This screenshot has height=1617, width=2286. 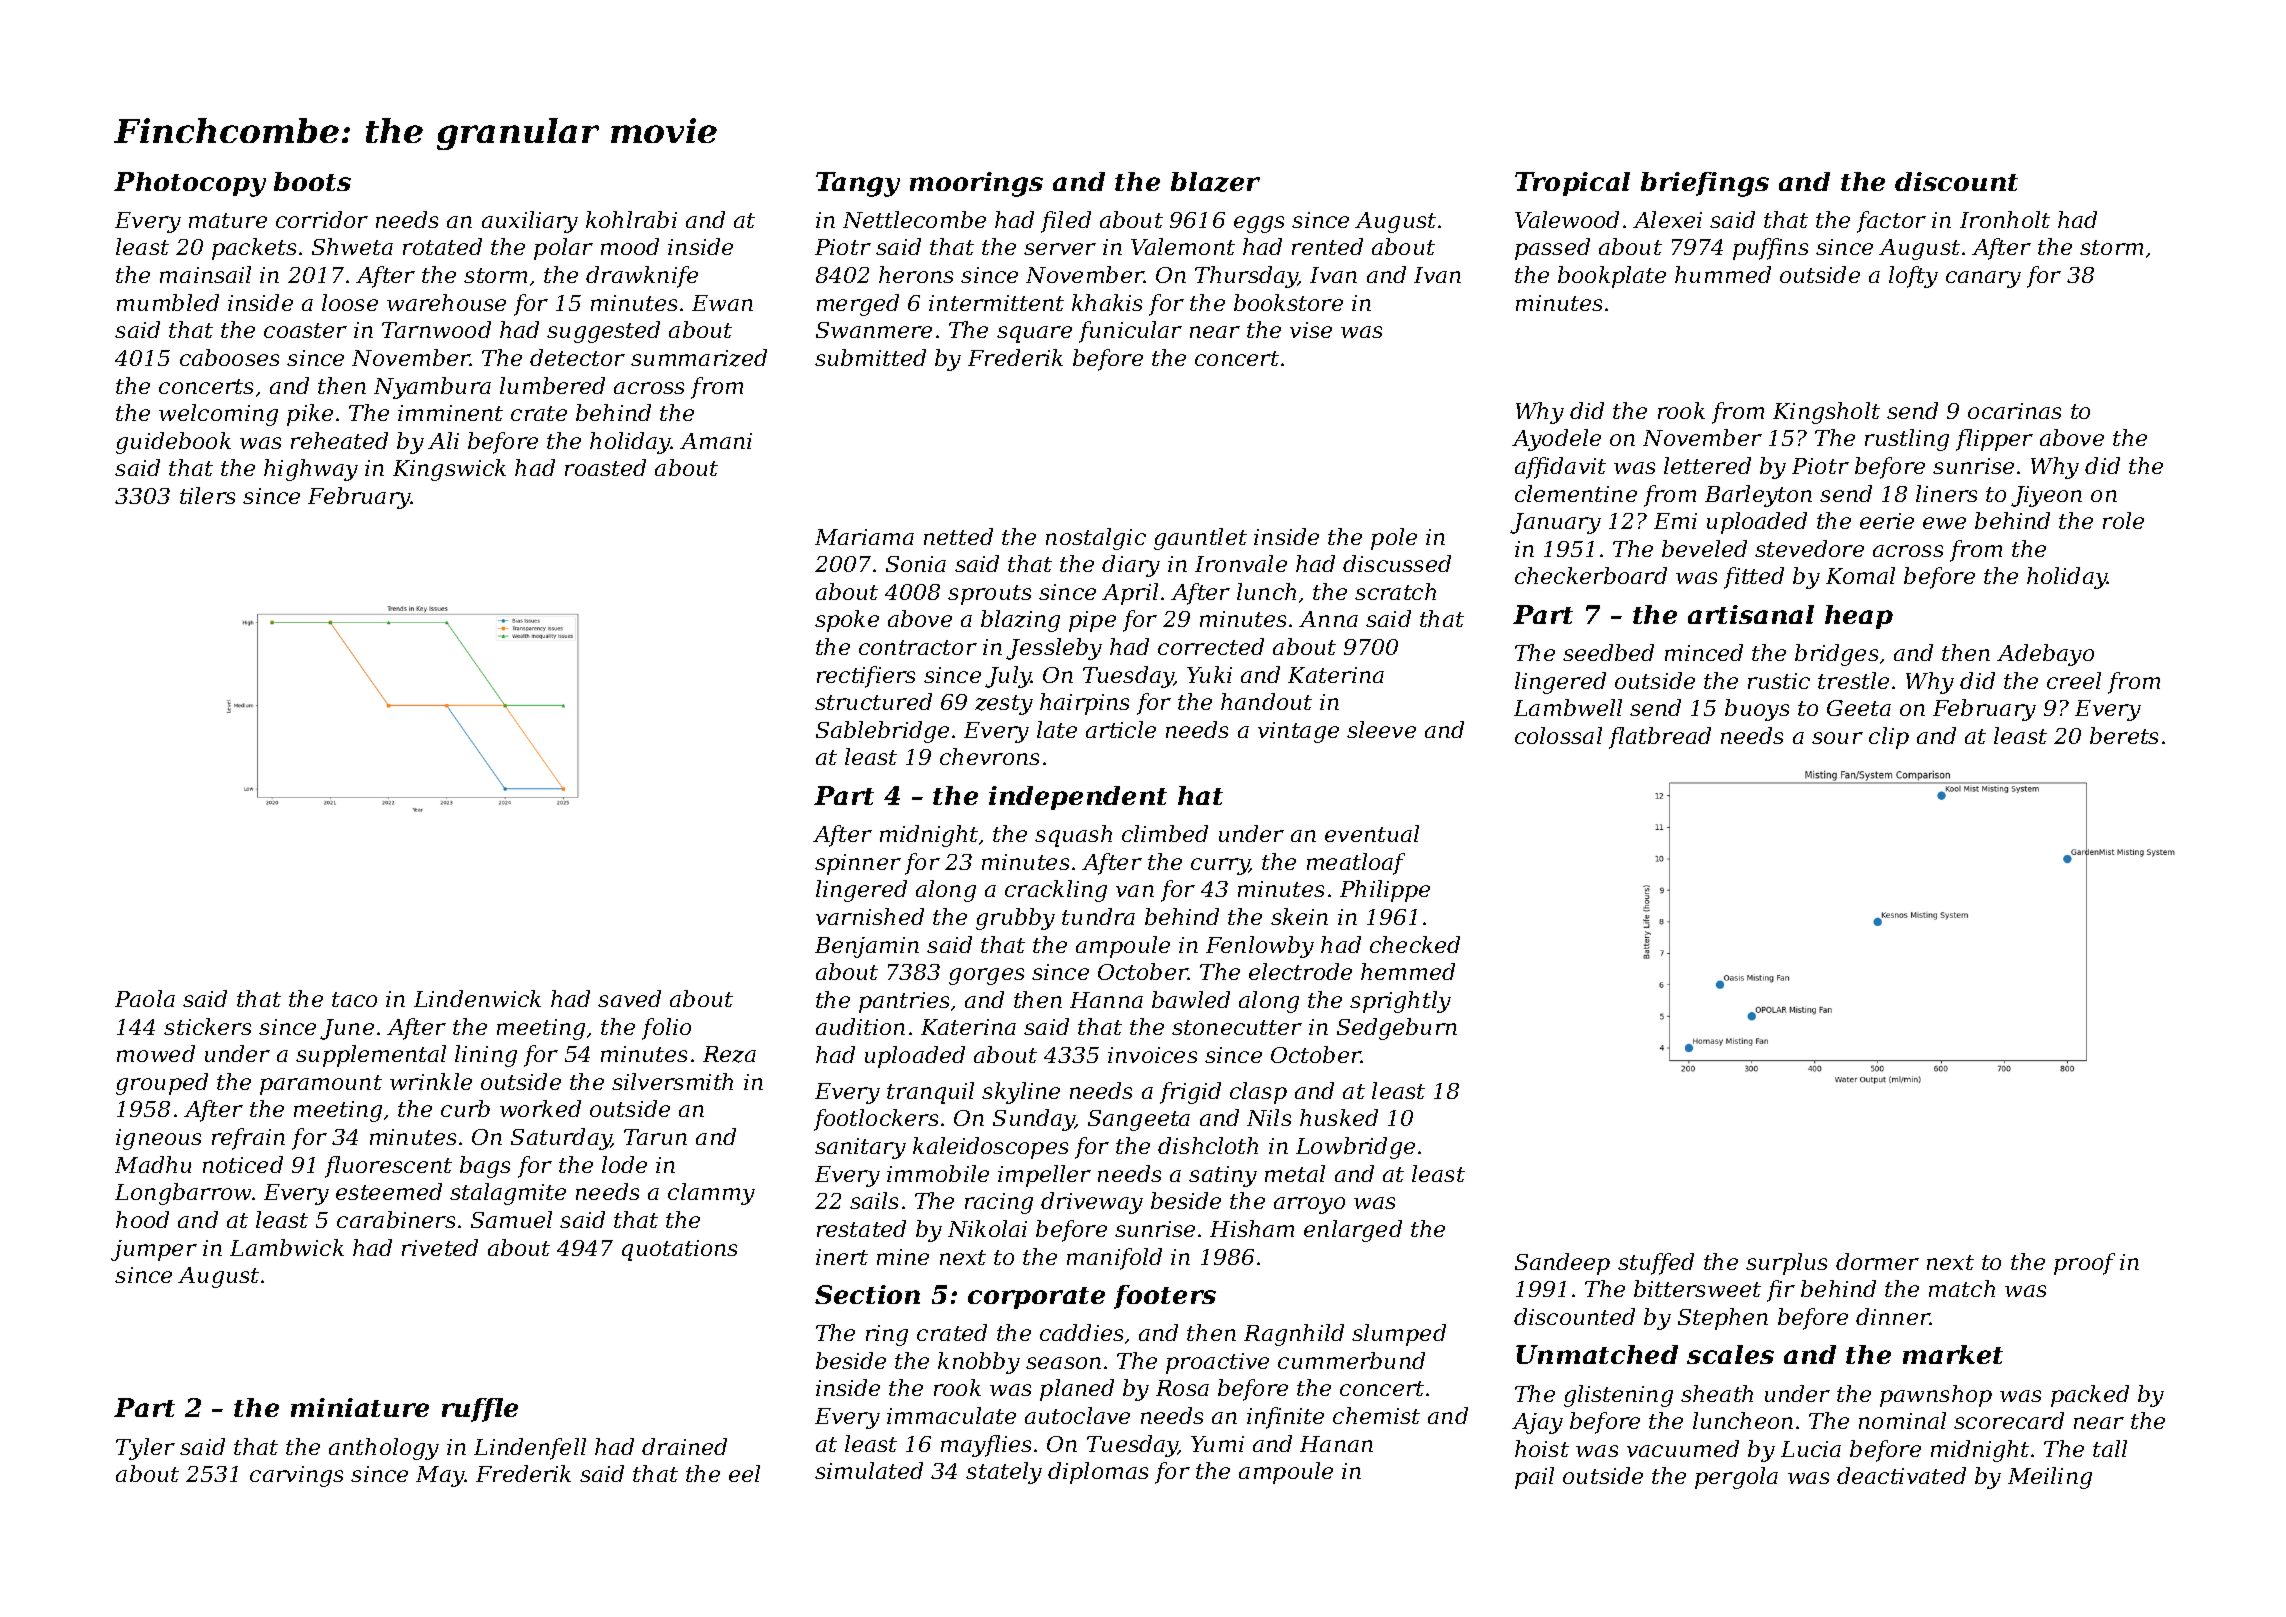 What do you see at coordinates (1130, 332) in the screenshot?
I see `funicular` at bounding box center [1130, 332].
